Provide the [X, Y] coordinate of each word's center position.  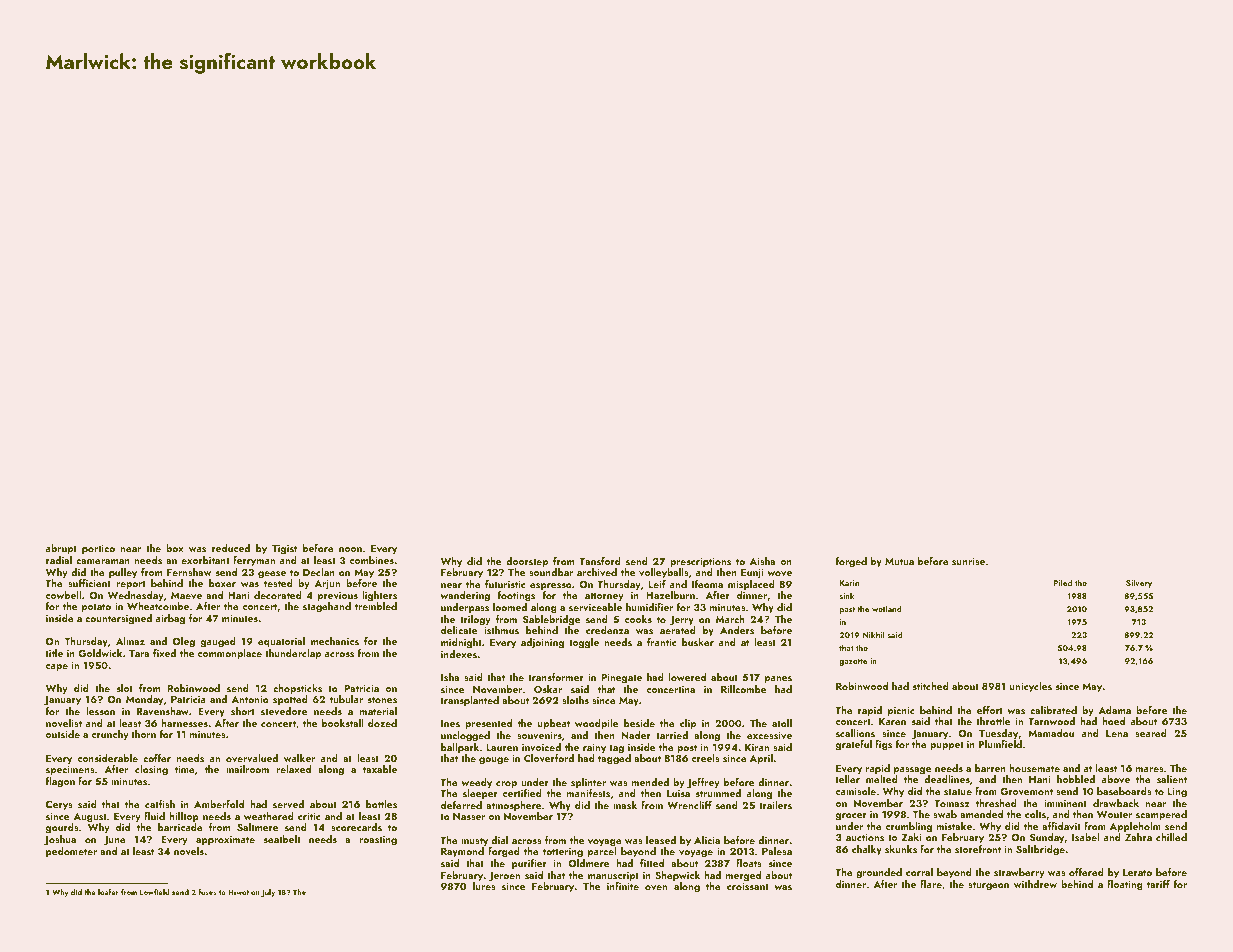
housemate [1035, 768]
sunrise [968, 561]
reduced [231, 548]
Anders [737, 630]
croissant [748, 886]
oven [656, 887]
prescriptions [700, 562]
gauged [218, 642]
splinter [588, 783]
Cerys [59, 805]
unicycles [1031, 687]
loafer [108, 892]
